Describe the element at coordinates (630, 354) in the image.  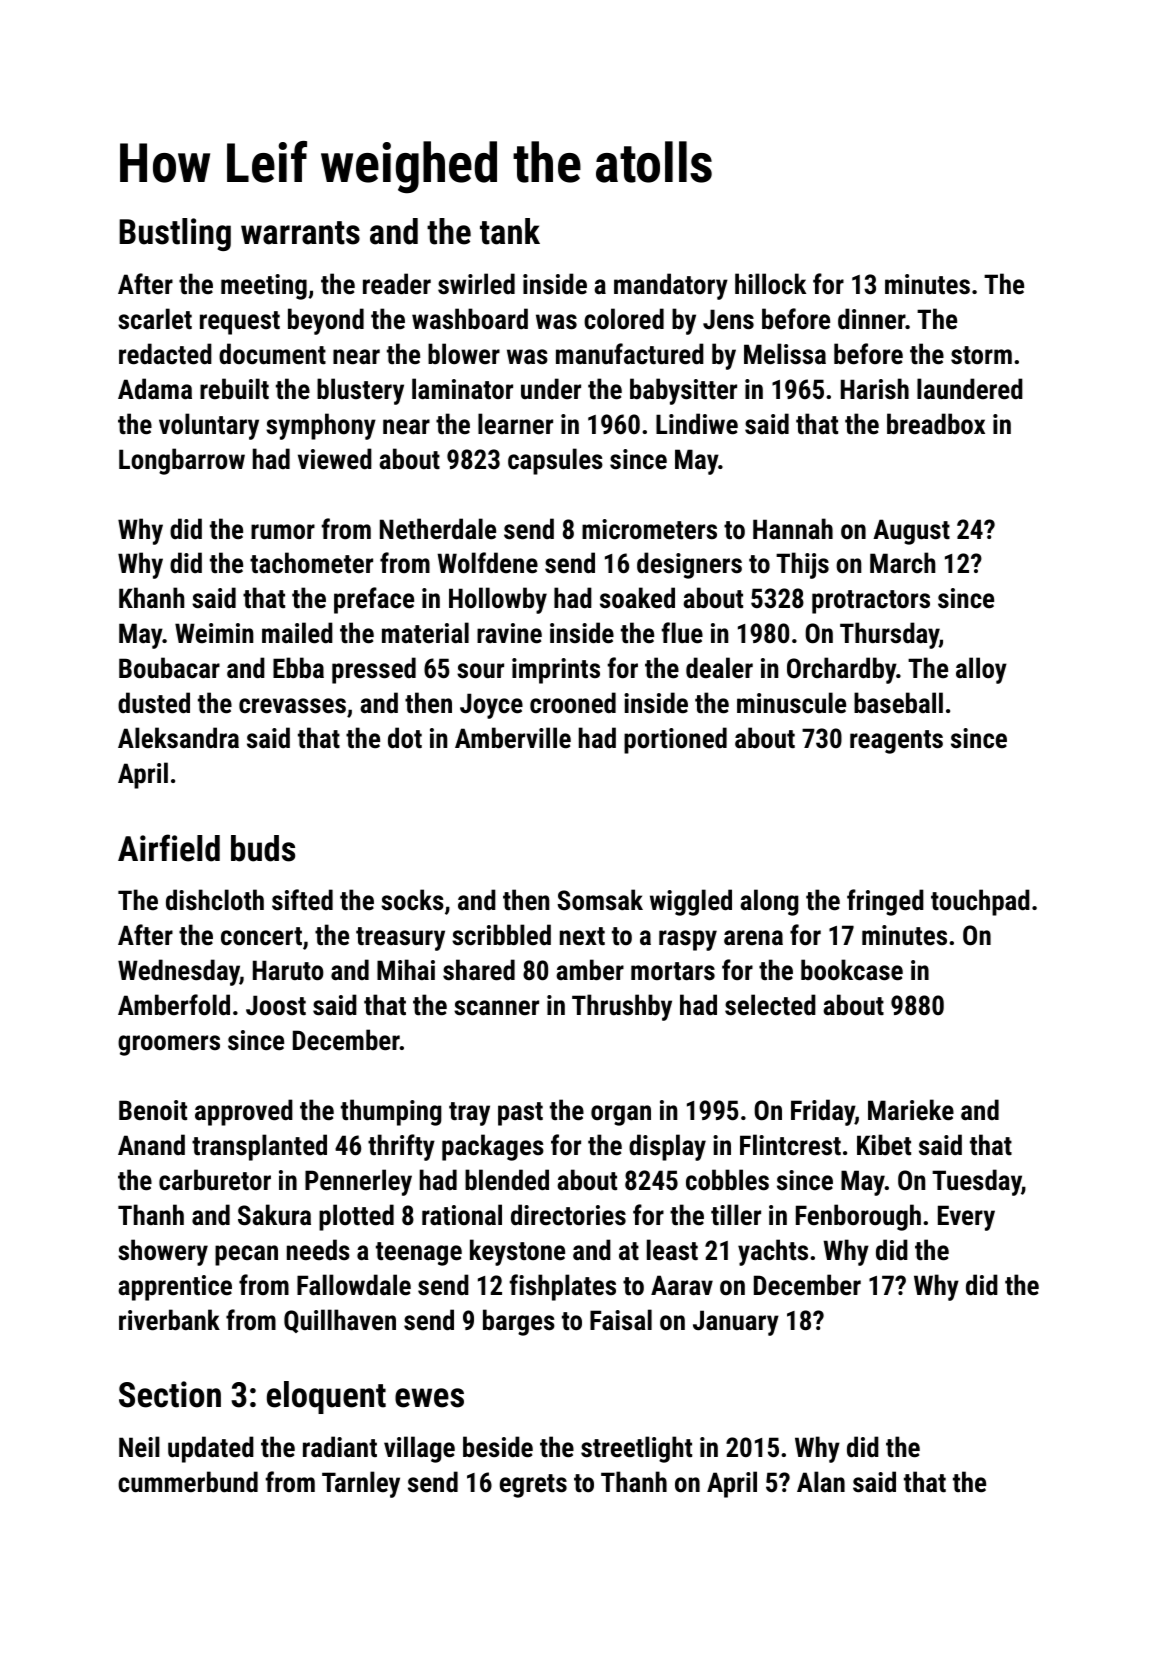
I see `manufactured` at that location.
